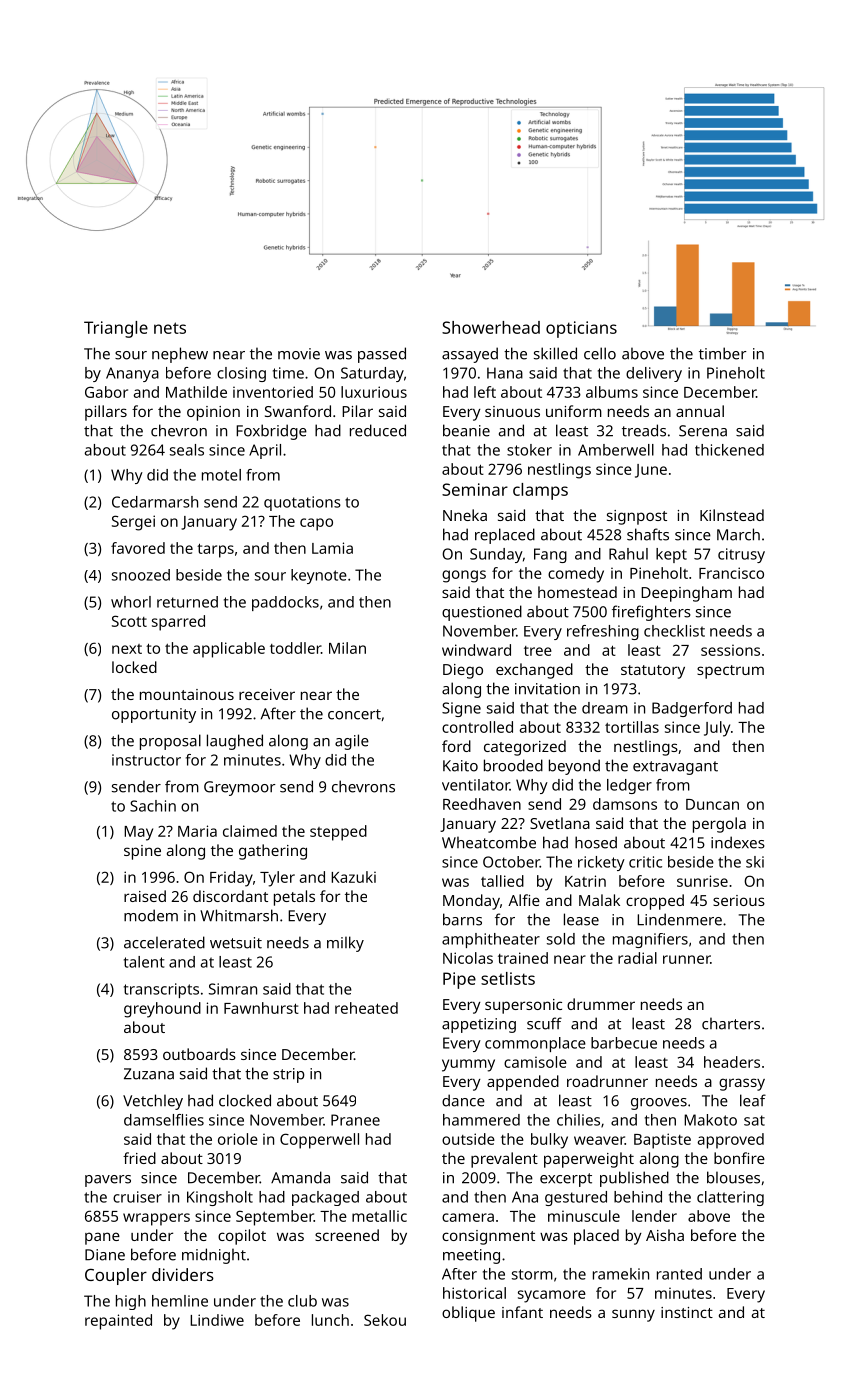  Describe the element at coordinates (332, 548) in the document. I see `Lamia` at that location.
